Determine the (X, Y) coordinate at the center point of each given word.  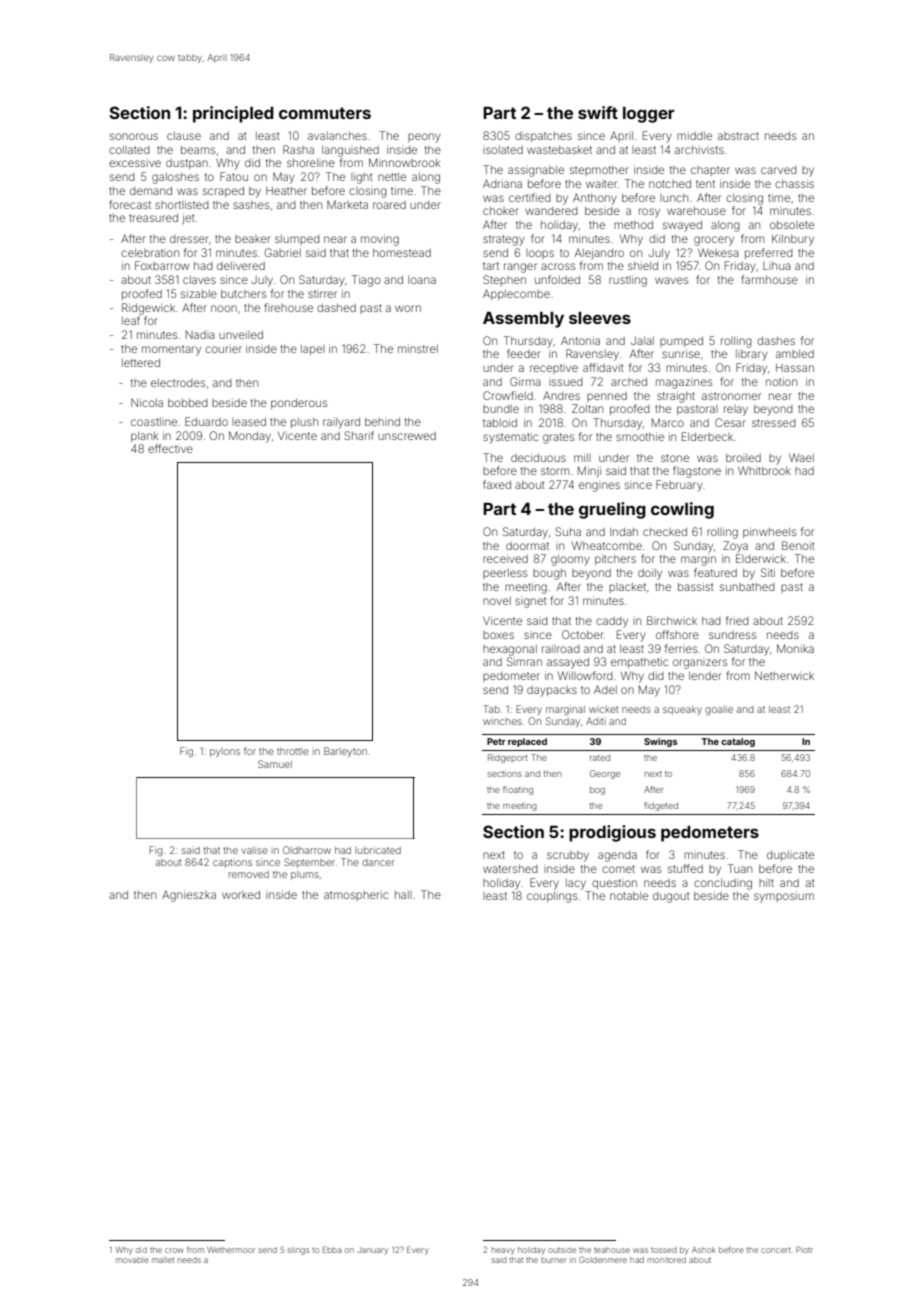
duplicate (790, 856)
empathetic (639, 662)
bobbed (188, 403)
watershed (510, 869)
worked (241, 895)
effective (170, 448)
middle (694, 135)
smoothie (640, 436)
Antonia (580, 340)
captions (232, 863)
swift (598, 112)
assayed (568, 663)
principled (233, 114)
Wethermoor (231, 1250)
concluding (723, 884)
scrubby (568, 856)
